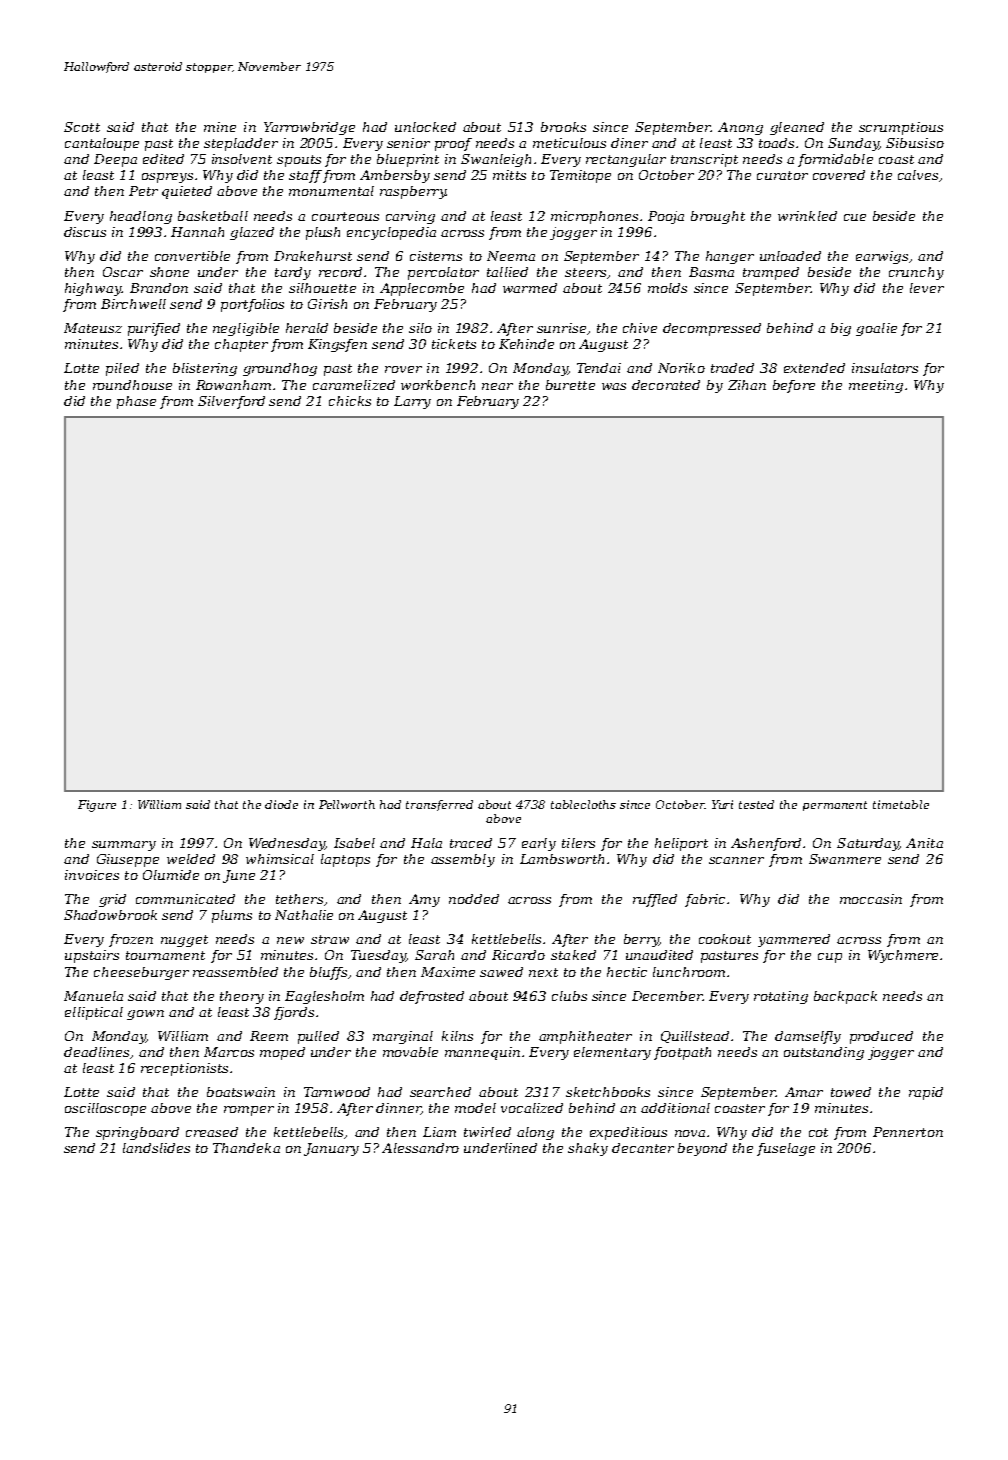  I want to click on hanger, so click(730, 257).
